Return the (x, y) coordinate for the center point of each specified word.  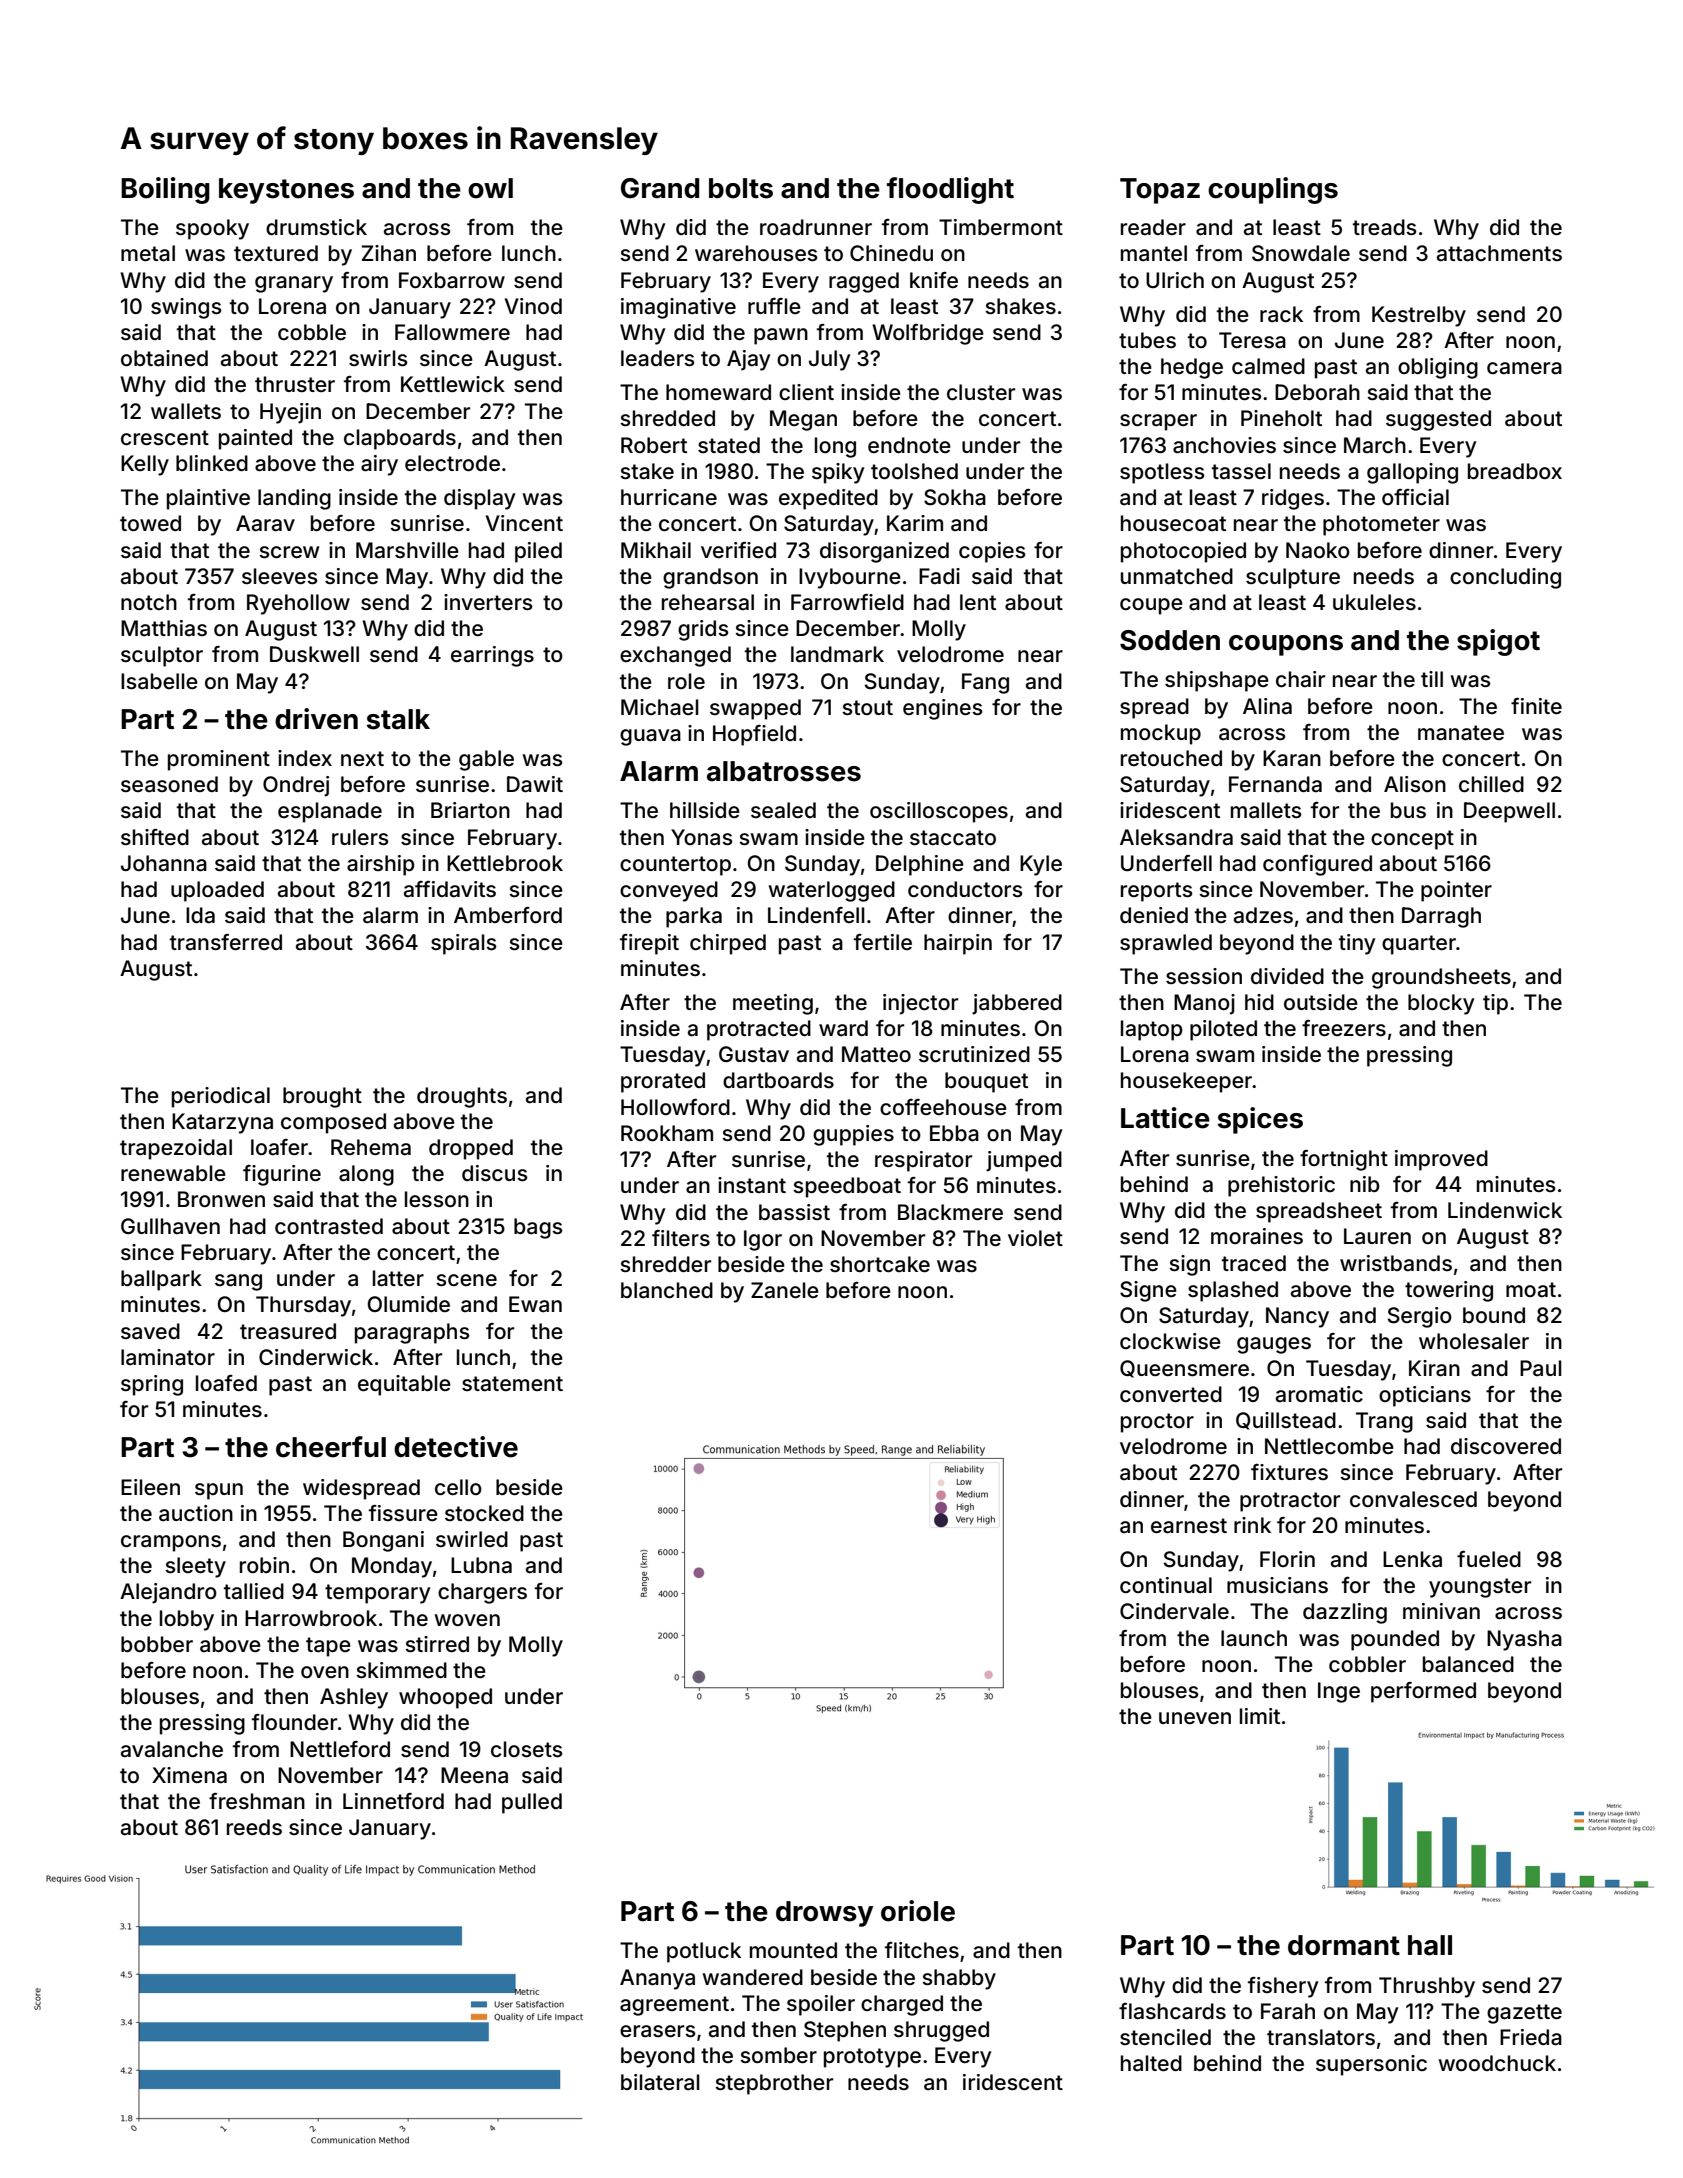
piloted (1223, 1030)
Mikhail (656, 550)
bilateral (660, 2082)
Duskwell (314, 654)
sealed (783, 810)
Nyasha (1524, 1640)
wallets (186, 411)
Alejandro (168, 1593)
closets (527, 1749)
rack (1281, 314)
